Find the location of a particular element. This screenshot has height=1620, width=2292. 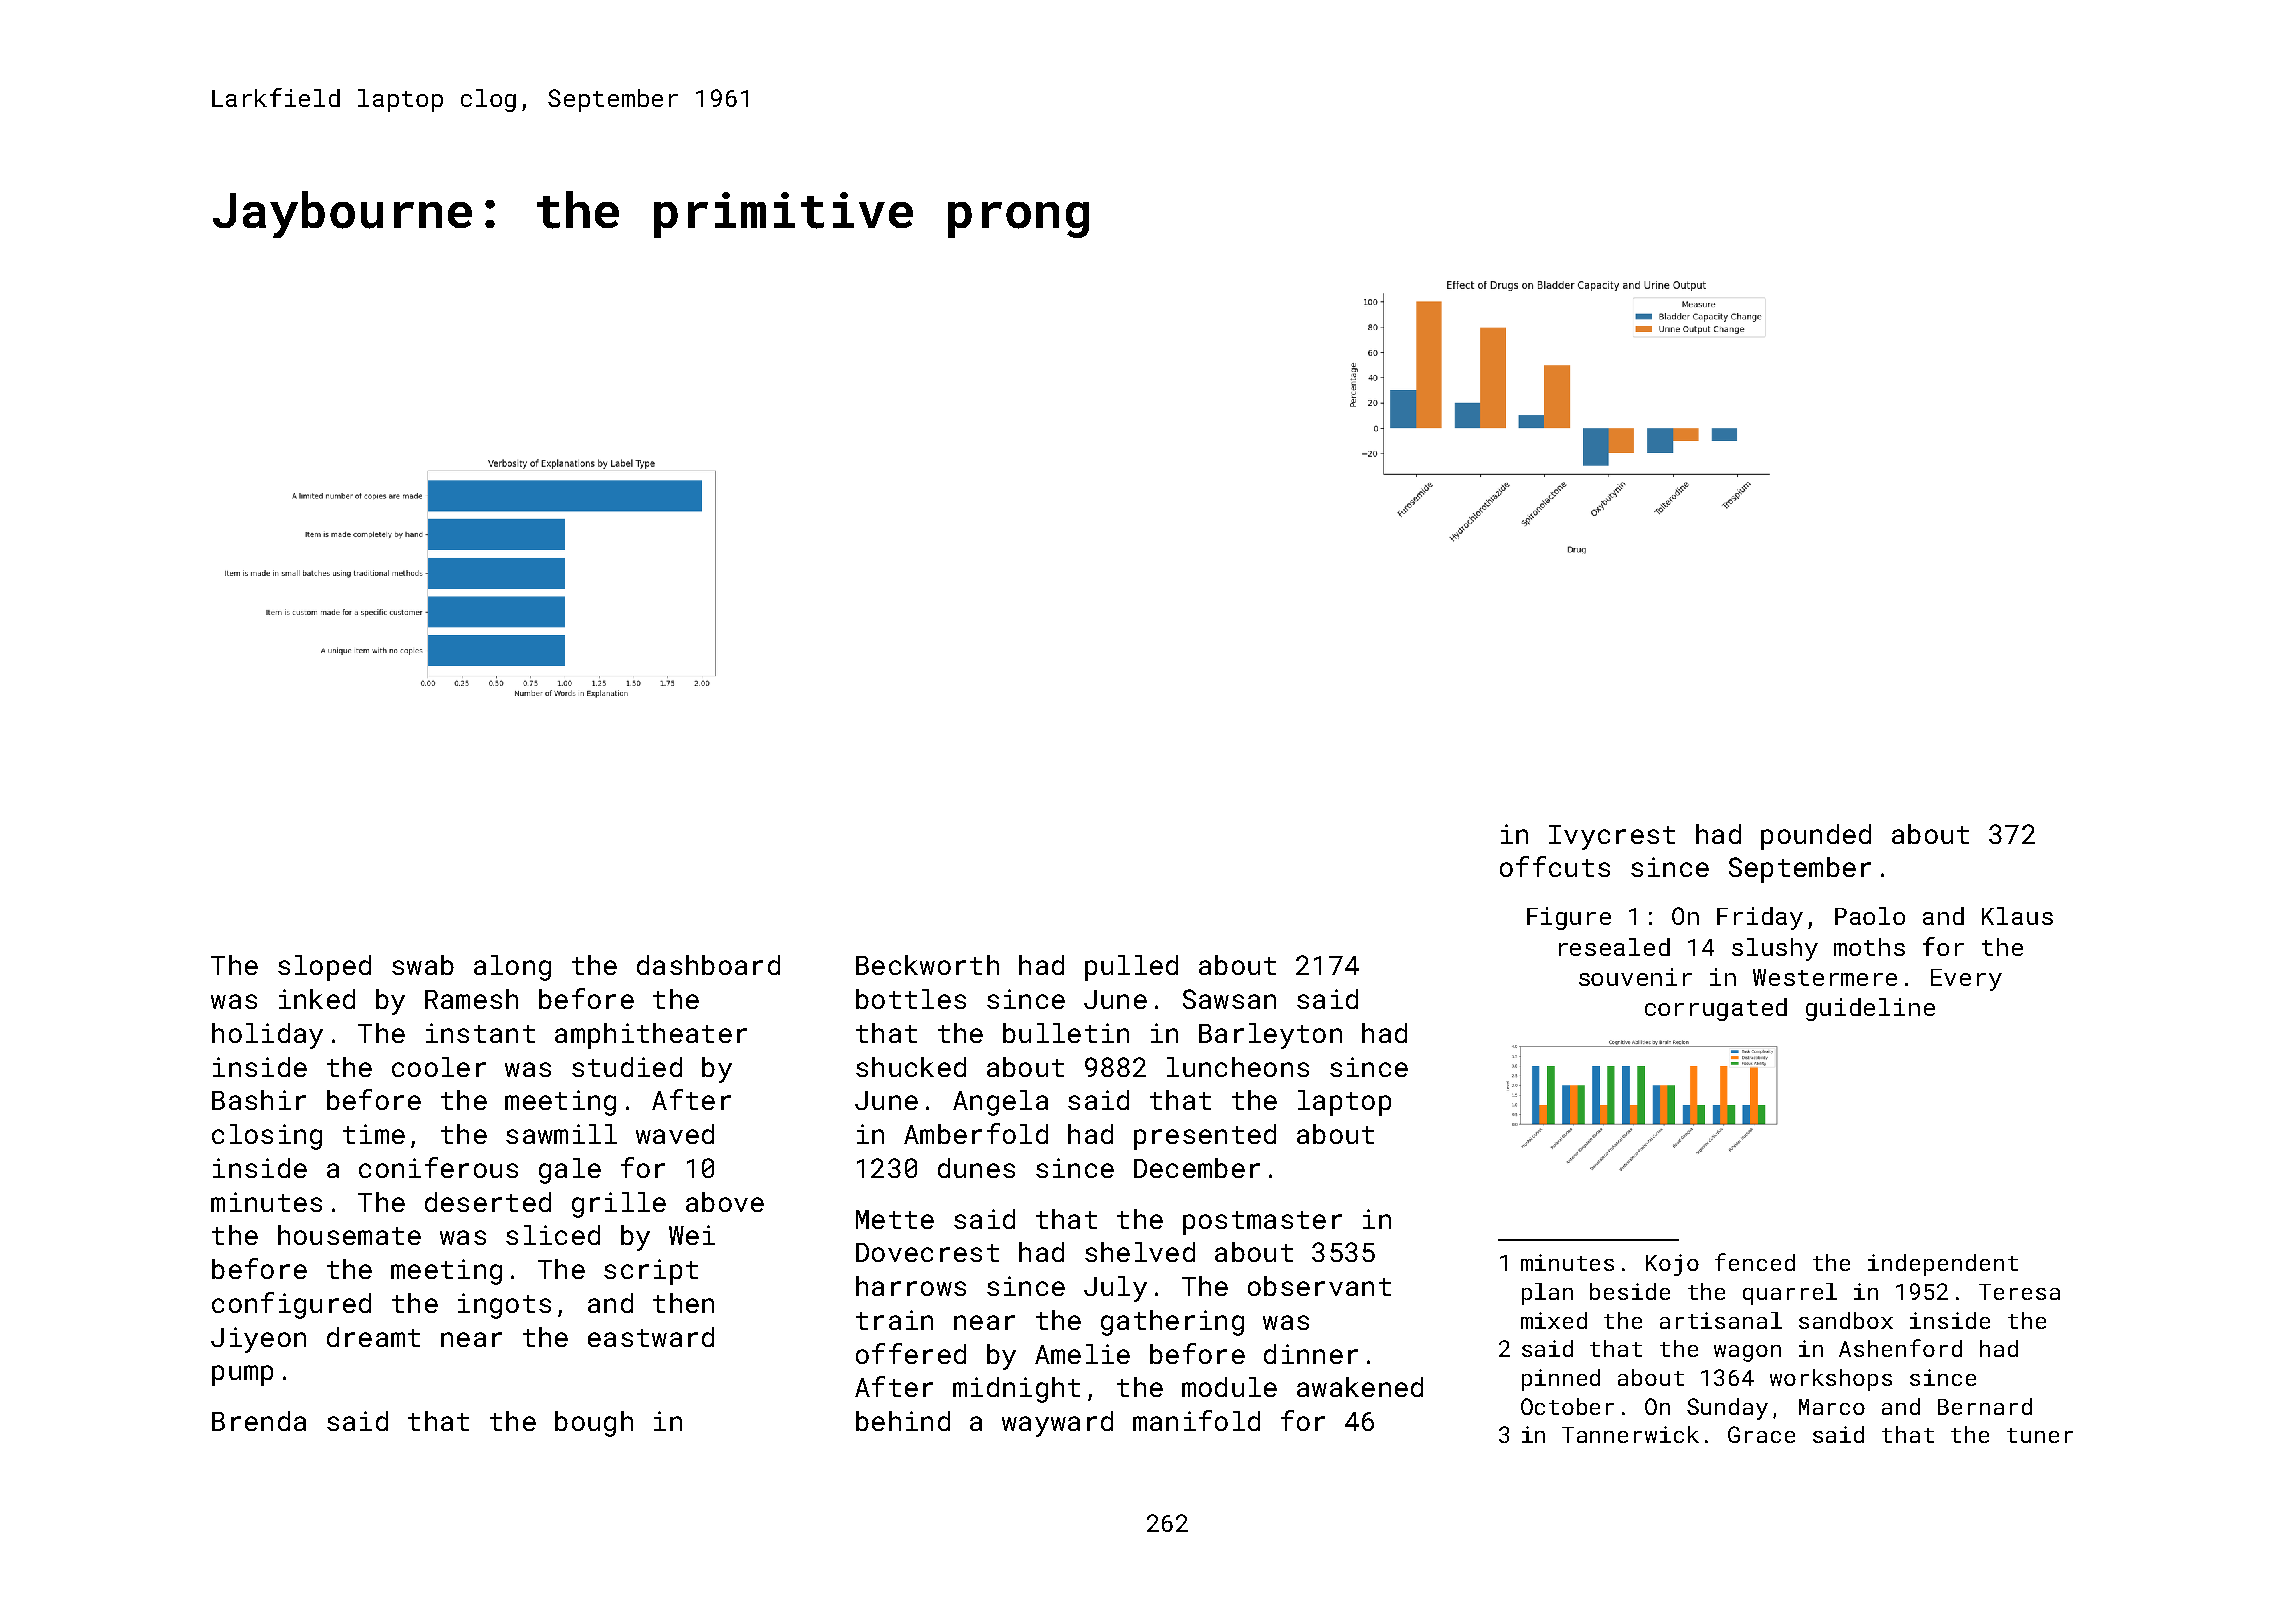

gale is located at coordinates (570, 1171).
